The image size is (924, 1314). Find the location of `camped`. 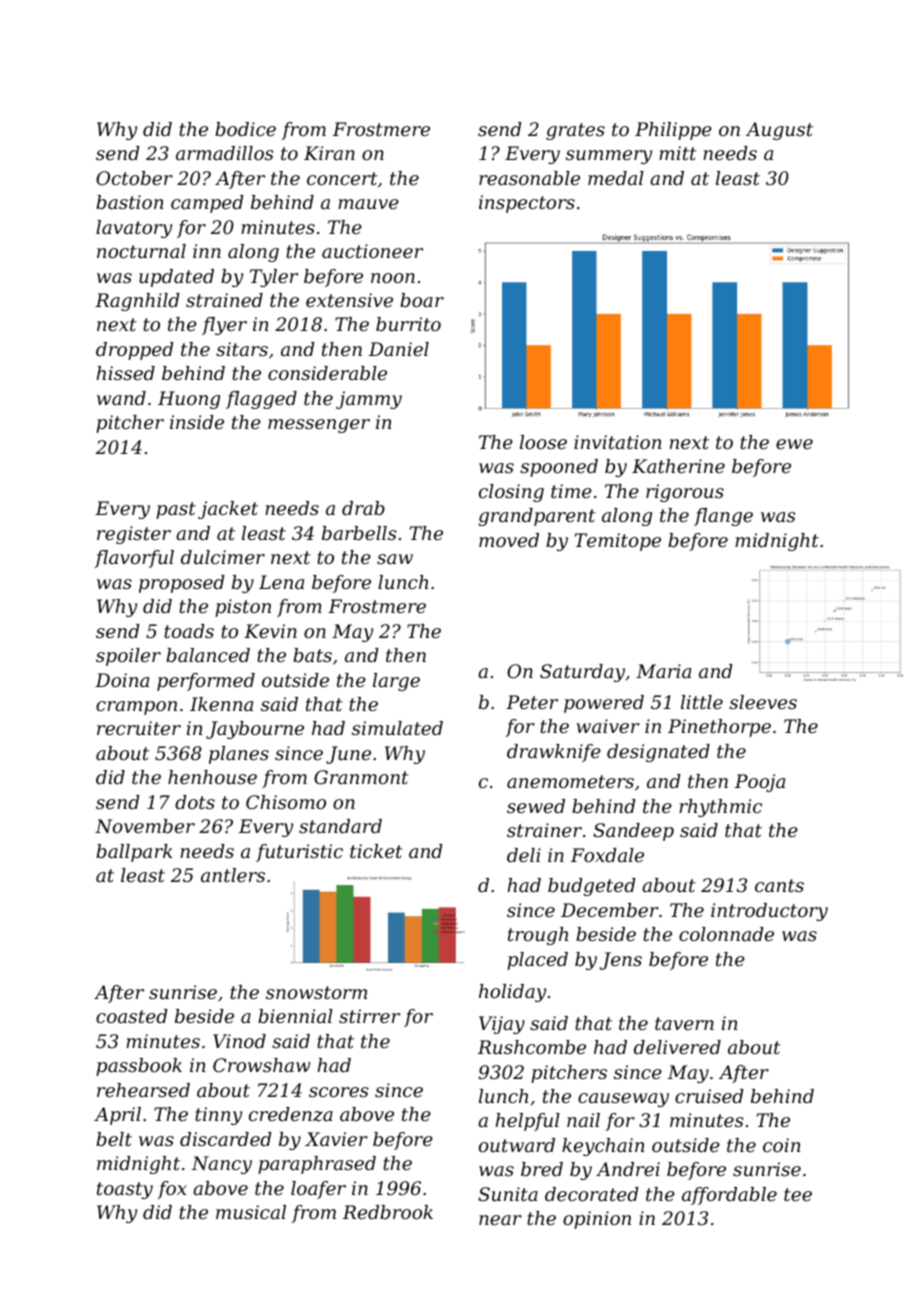

camped is located at coordinates (207, 204).
